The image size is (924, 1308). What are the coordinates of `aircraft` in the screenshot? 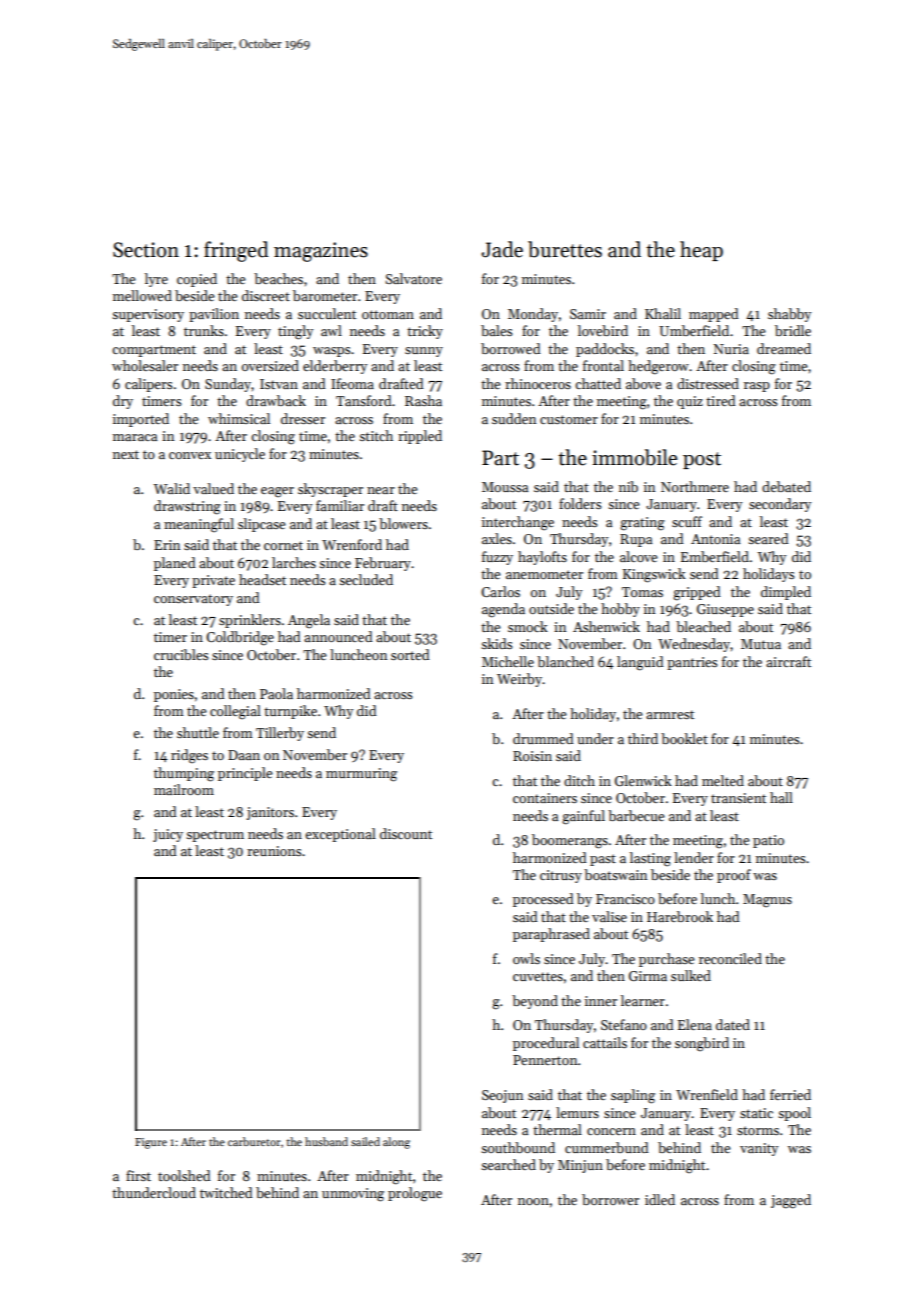 It's located at (788, 661).
